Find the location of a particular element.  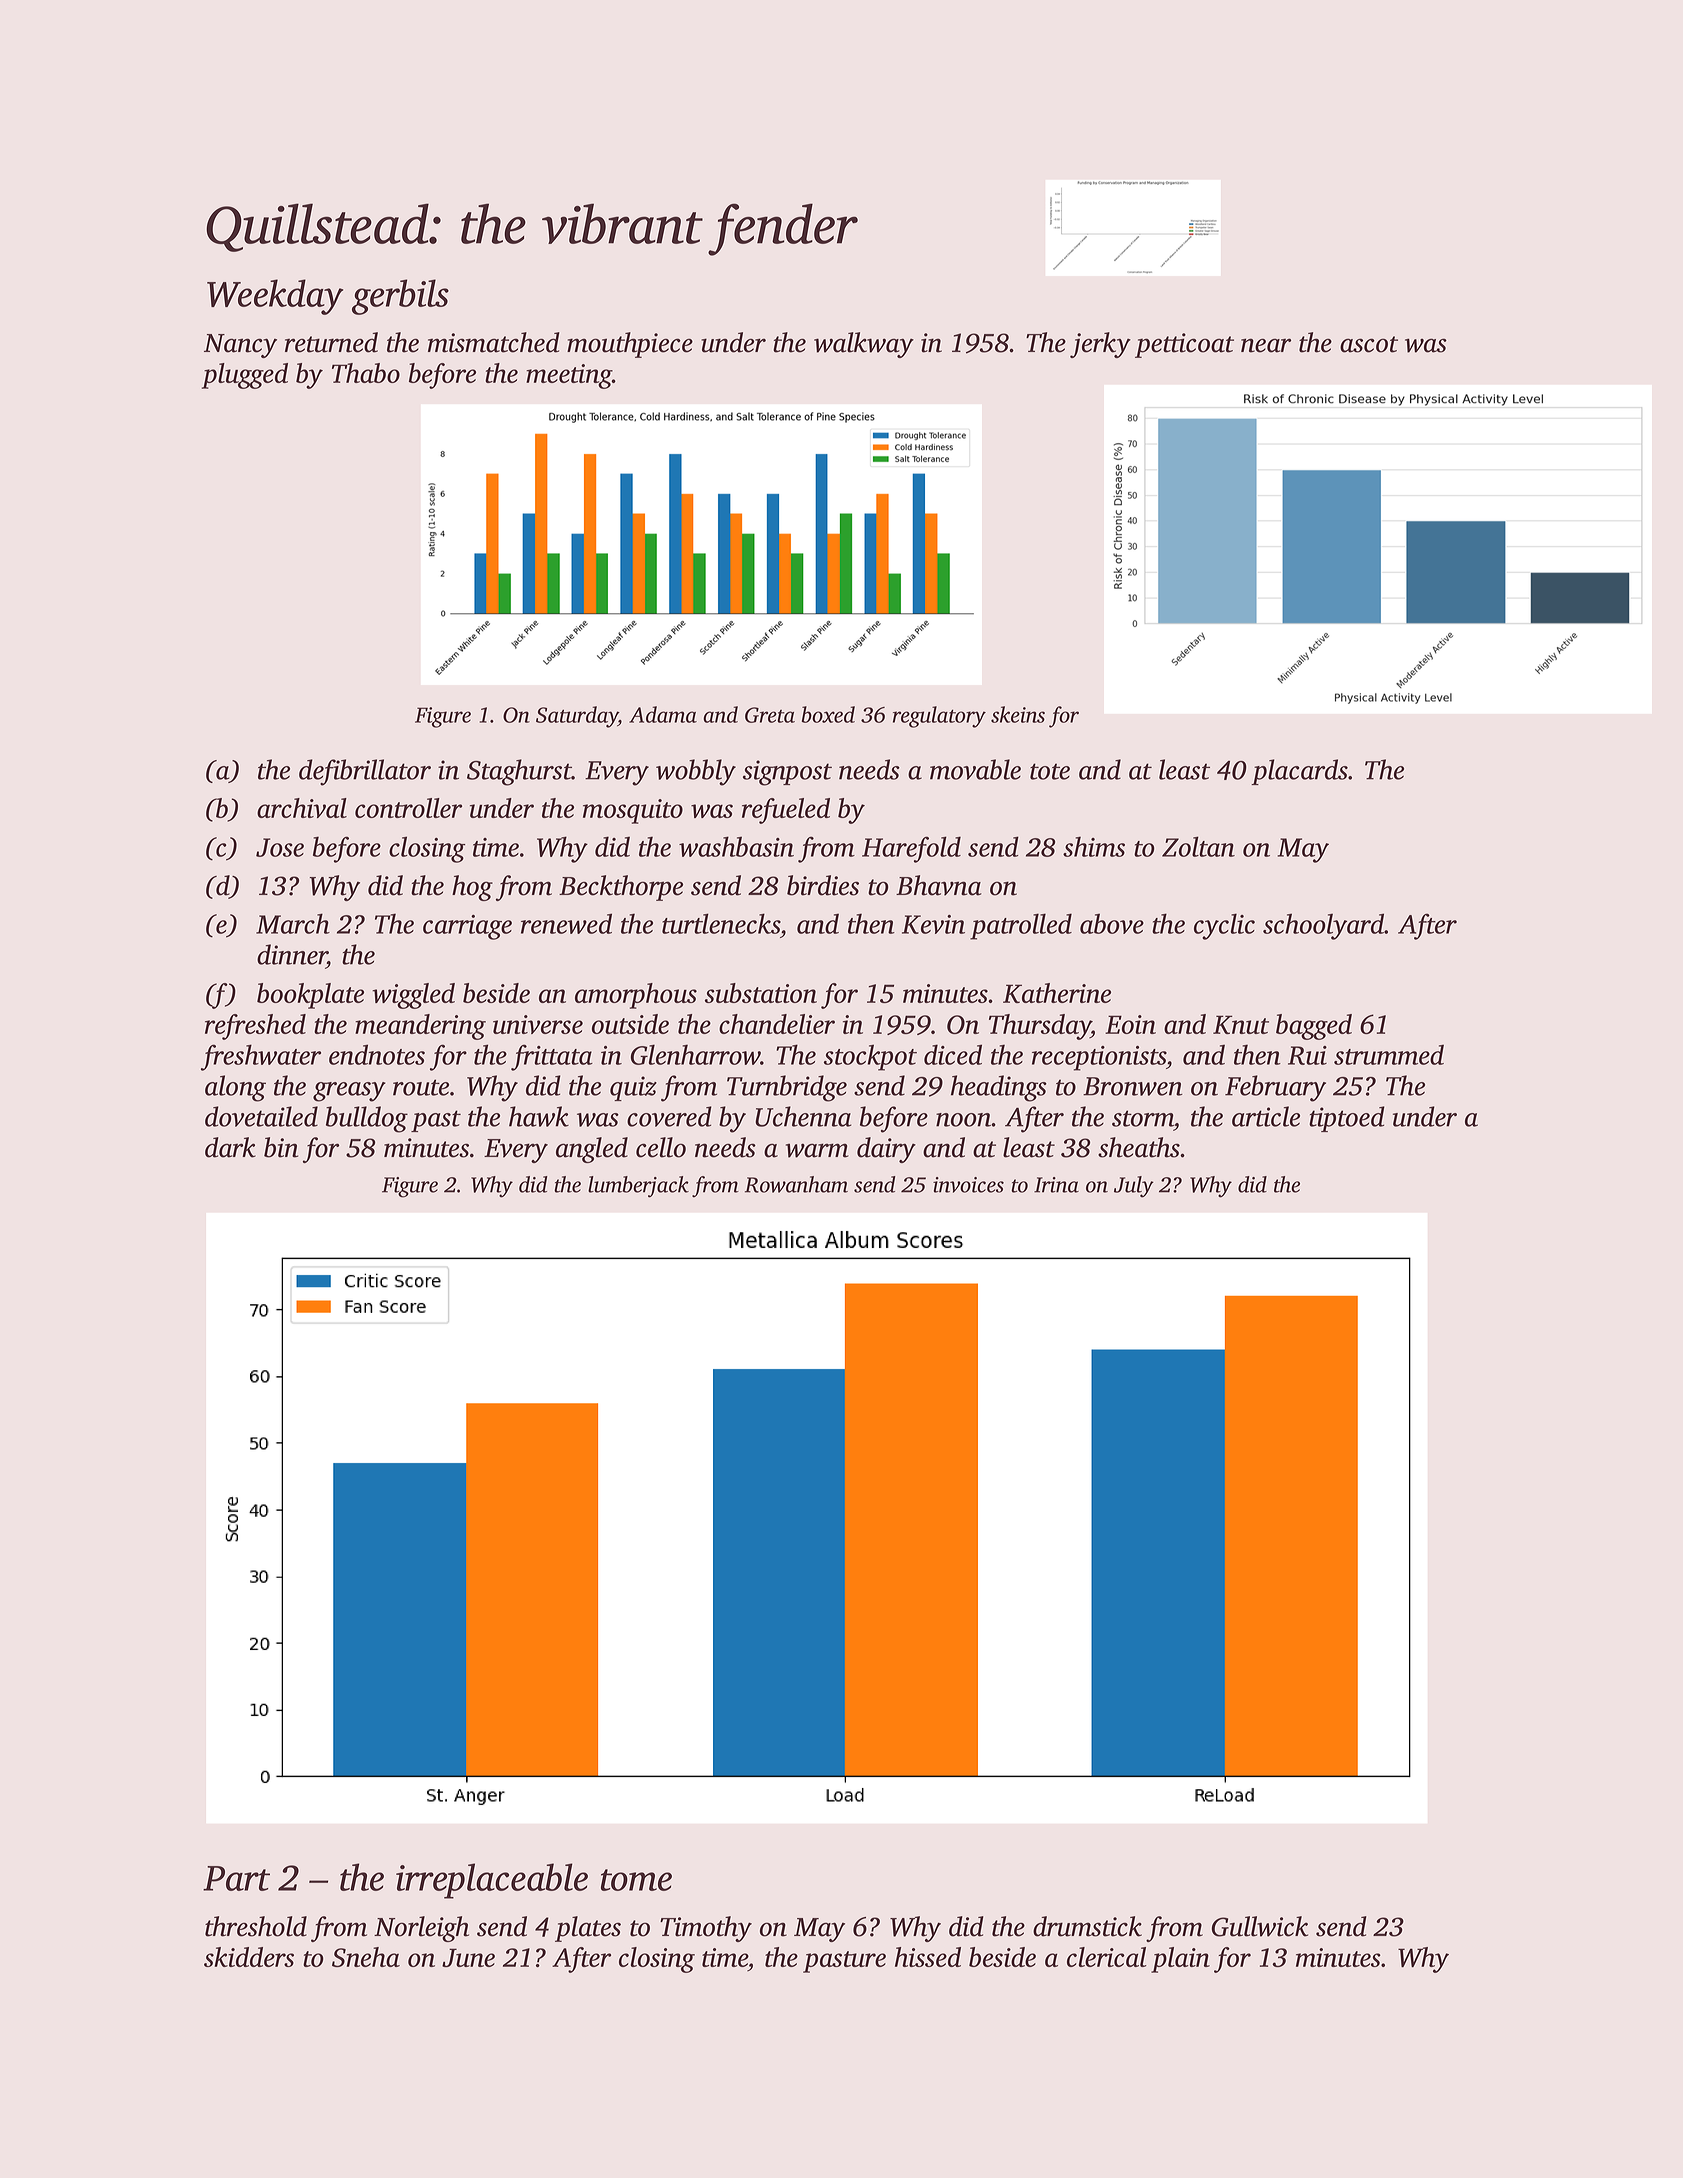

stockpot is located at coordinates (870, 1057).
